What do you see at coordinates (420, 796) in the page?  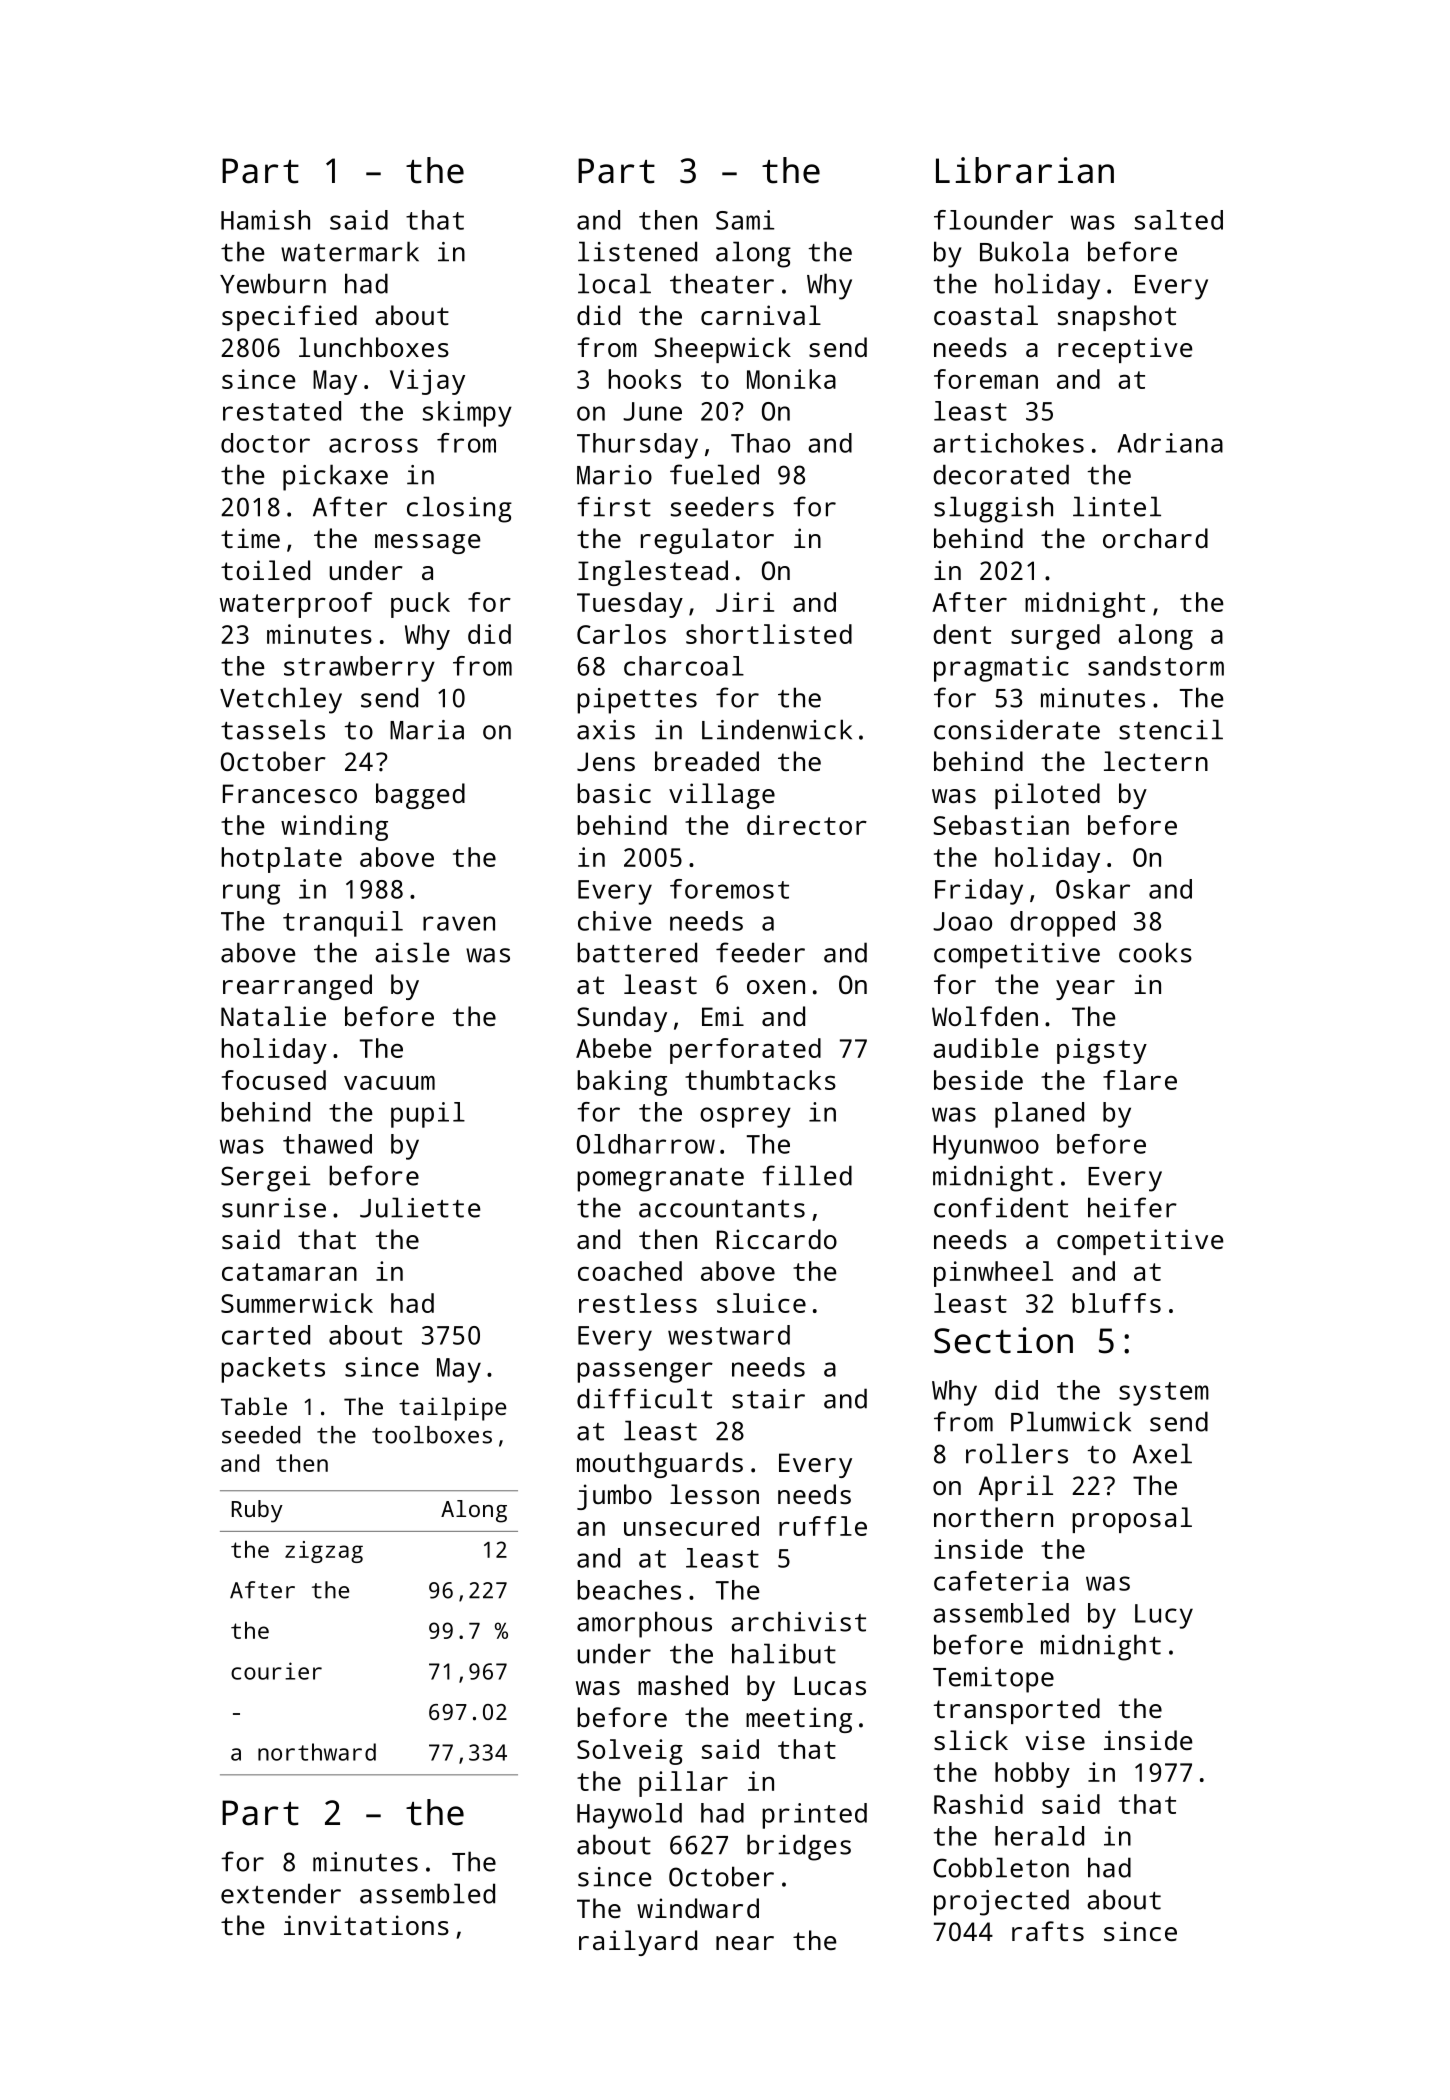 I see `bagged` at bounding box center [420, 796].
